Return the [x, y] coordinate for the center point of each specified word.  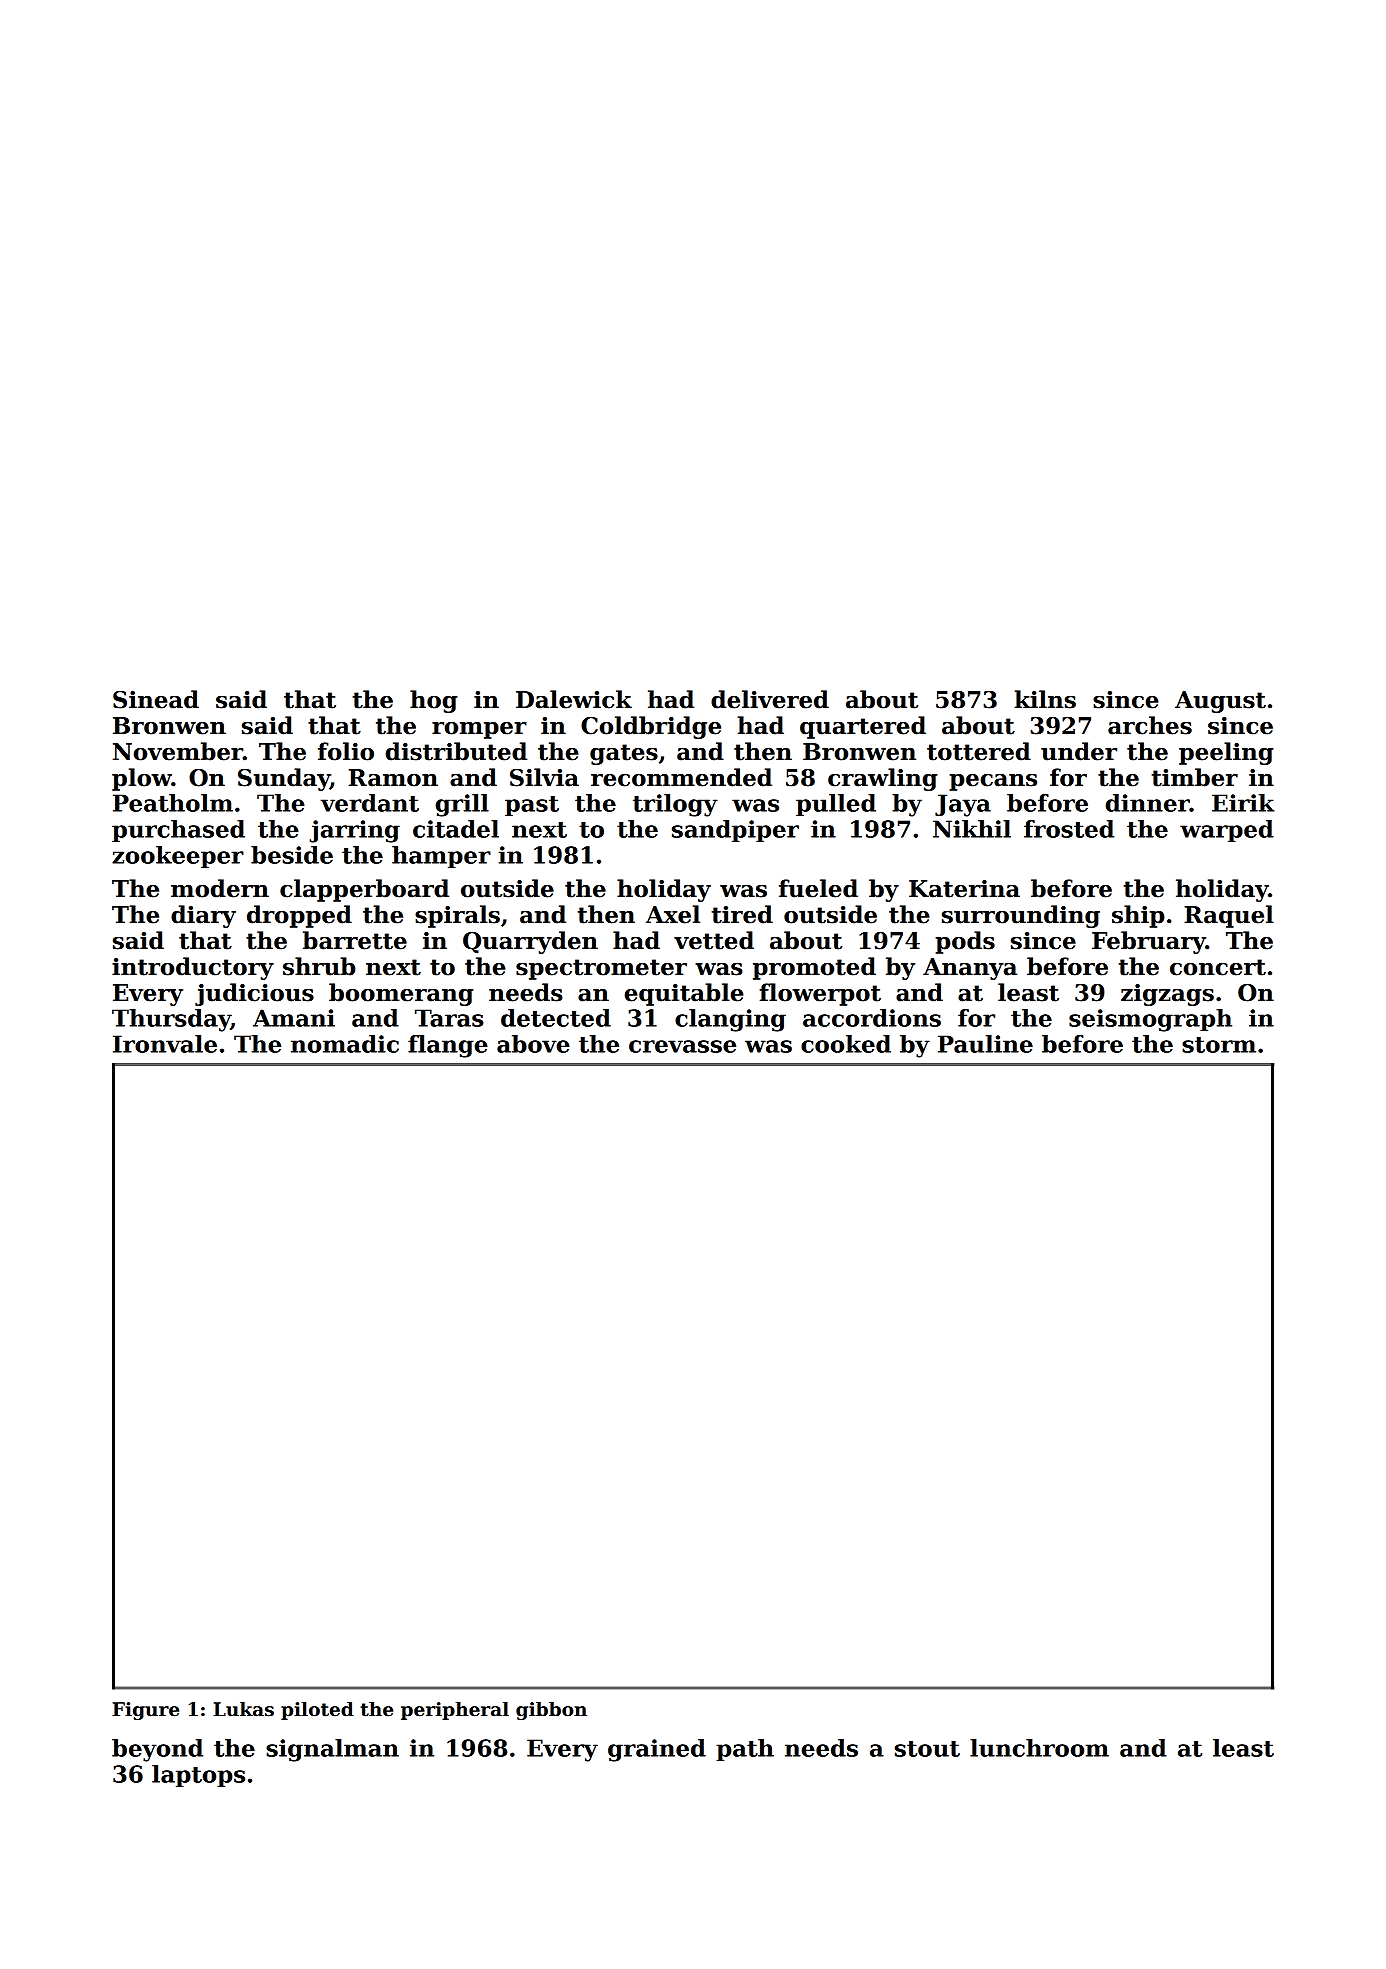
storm [1219, 1045]
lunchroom [1039, 1748]
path [745, 1750]
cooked [846, 1044]
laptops [198, 1776]
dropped [299, 916]
